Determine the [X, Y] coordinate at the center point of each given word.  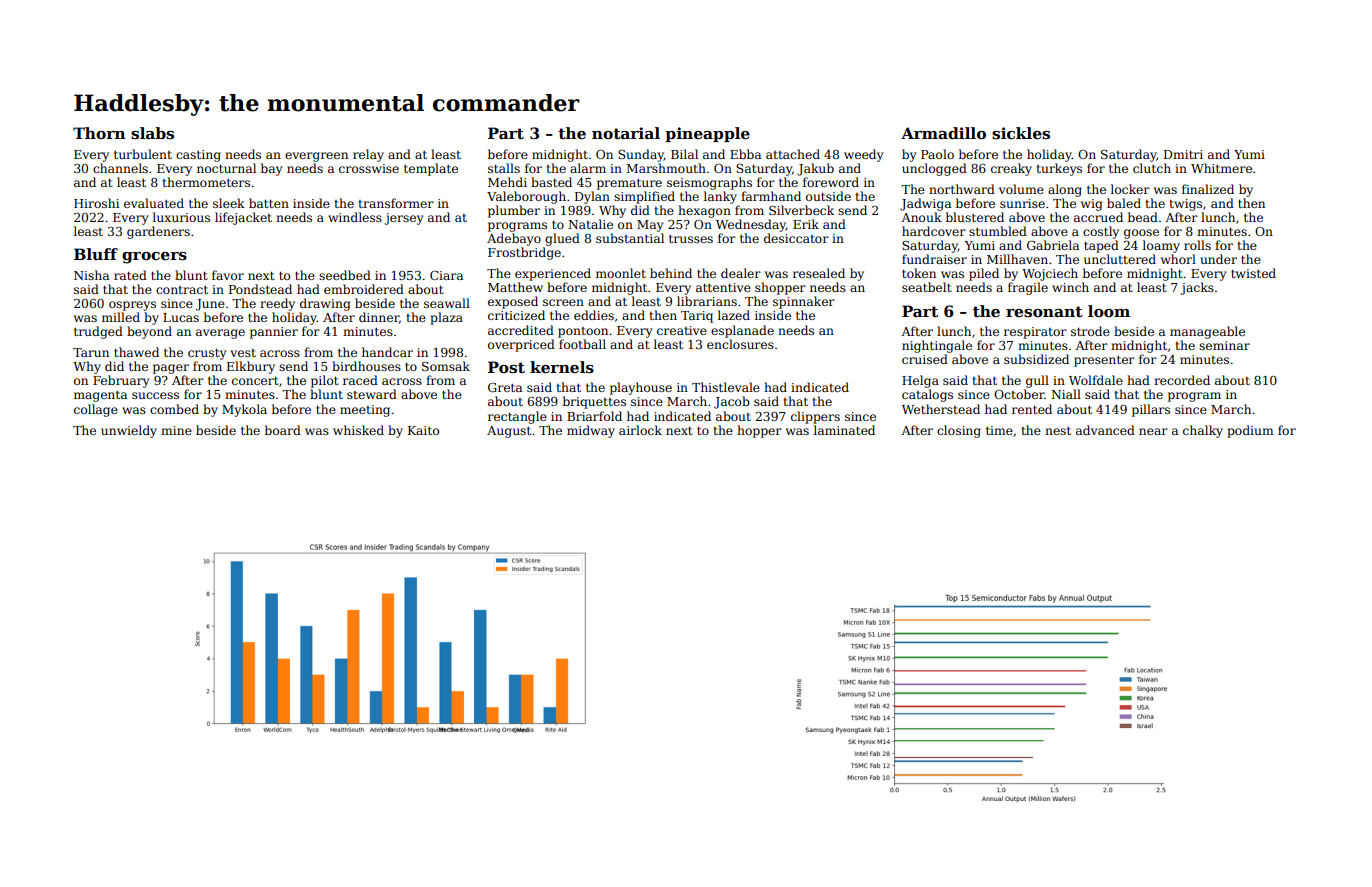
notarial [626, 133]
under [1218, 259]
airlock [640, 430]
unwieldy [129, 431]
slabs [152, 133]
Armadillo [943, 133]
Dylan [592, 197]
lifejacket [243, 218]
